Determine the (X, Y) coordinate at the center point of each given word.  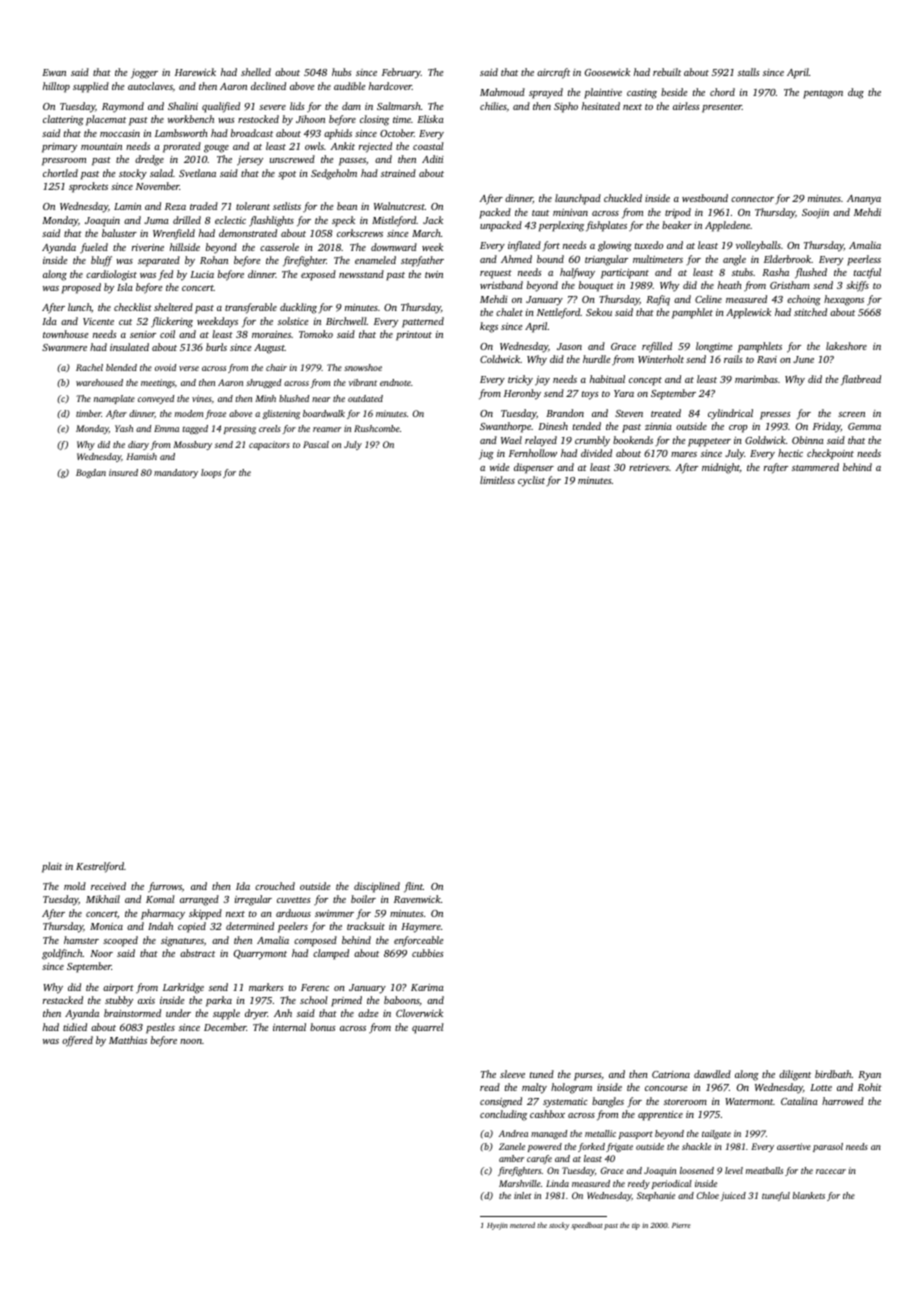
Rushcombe (377, 428)
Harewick (195, 72)
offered (77, 1041)
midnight (721, 468)
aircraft (553, 73)
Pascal (316, 444)
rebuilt (667, 72)
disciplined (377, 887)
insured (123, 472)
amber (511, 1158)
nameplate (114, 399)
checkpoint (830, 454)
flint (413, 887)
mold (75, 886)
